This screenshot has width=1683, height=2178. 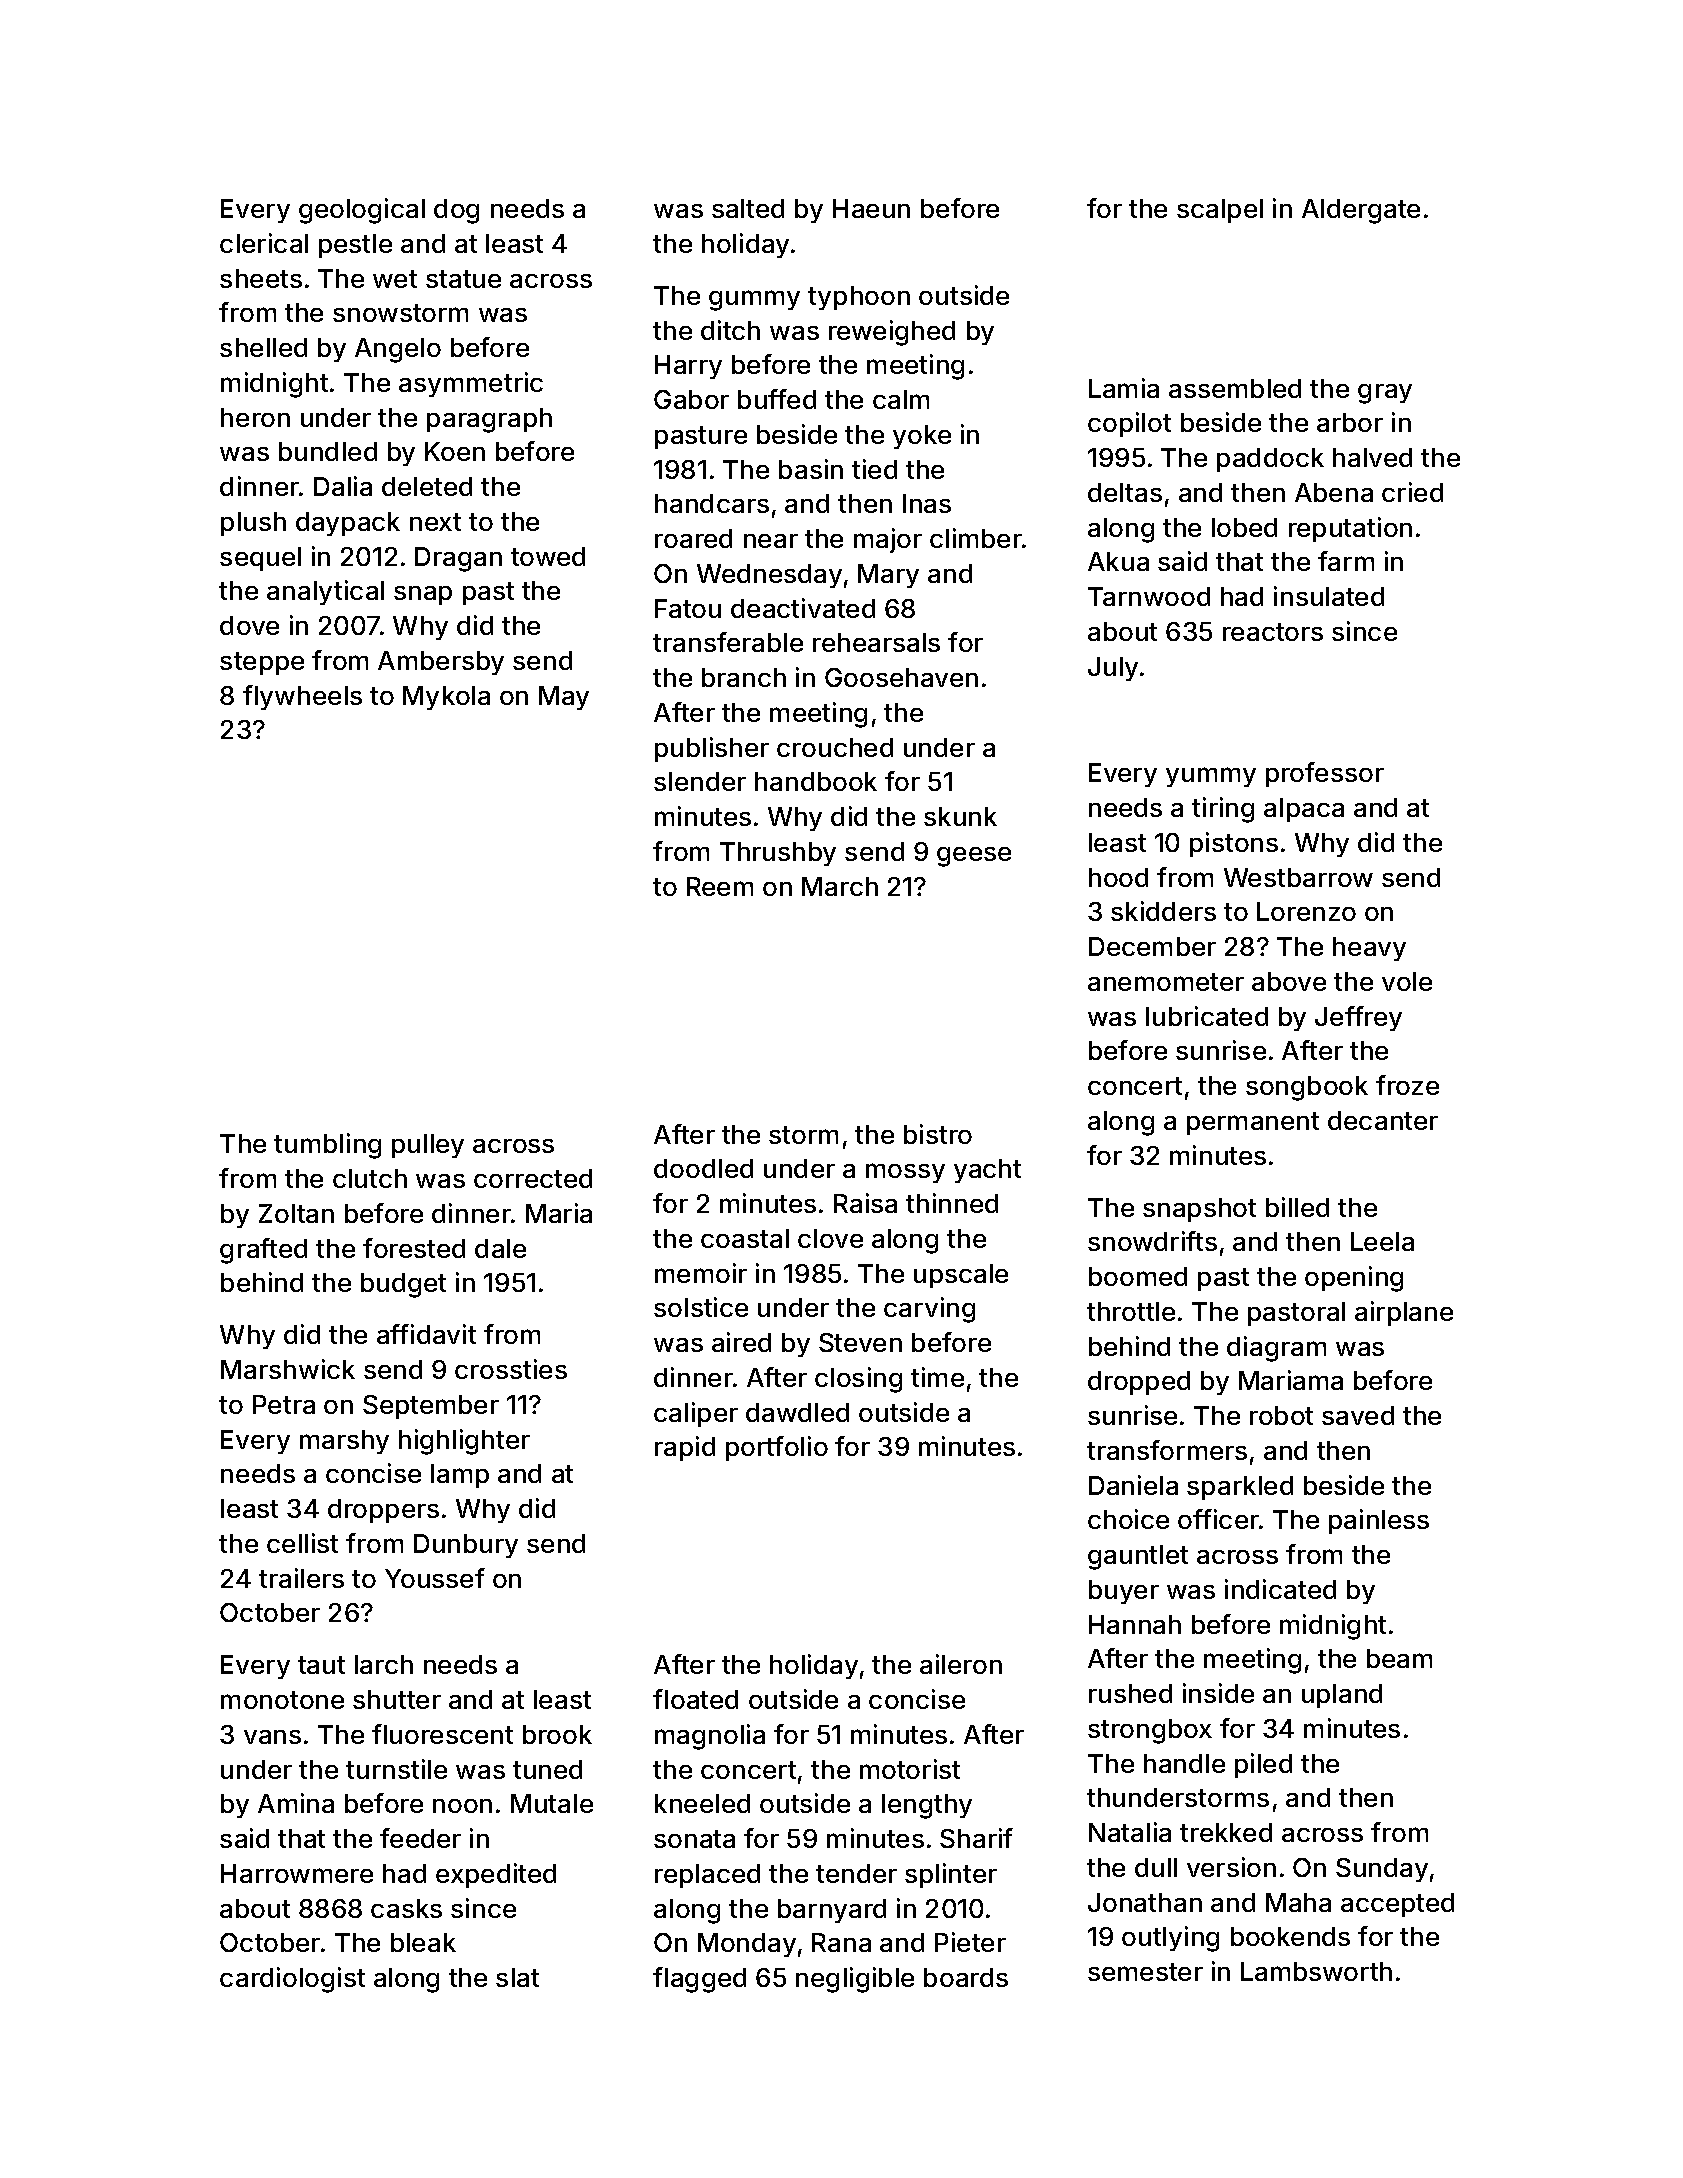 I want to click on gray, so click(x=1385, y=394).
